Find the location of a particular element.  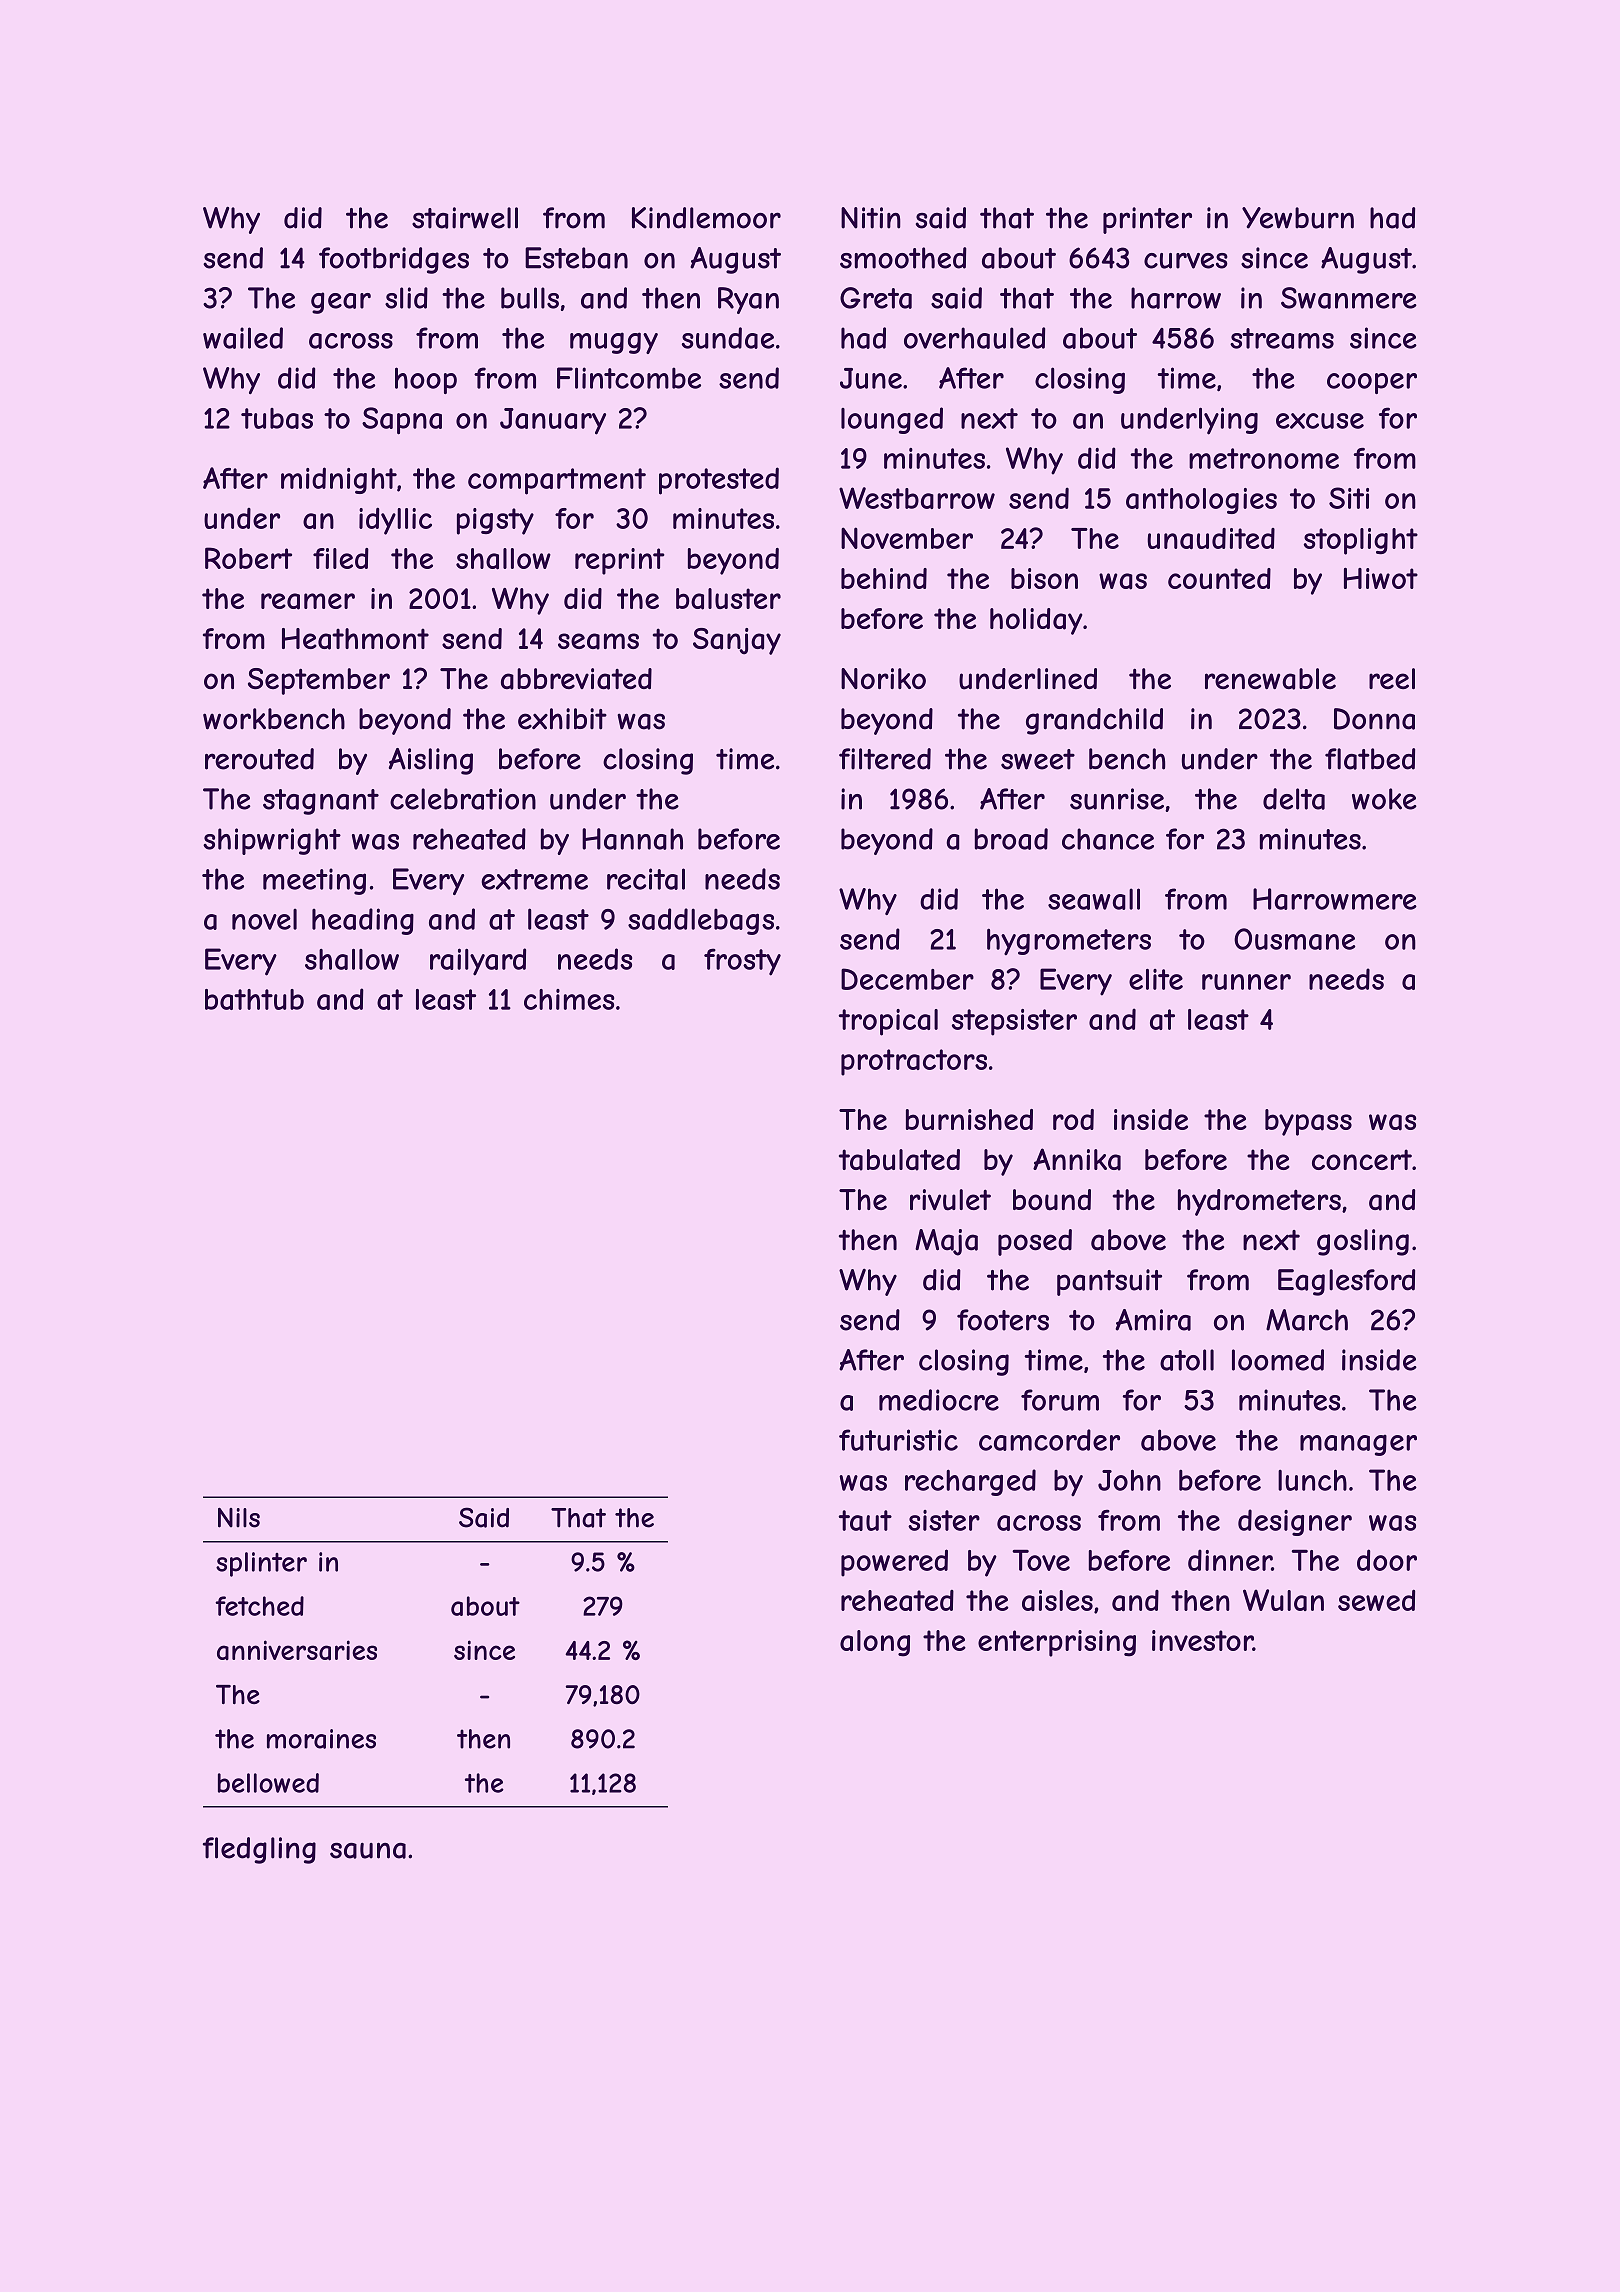

Tove is located at coordinates (1041, 1560).
